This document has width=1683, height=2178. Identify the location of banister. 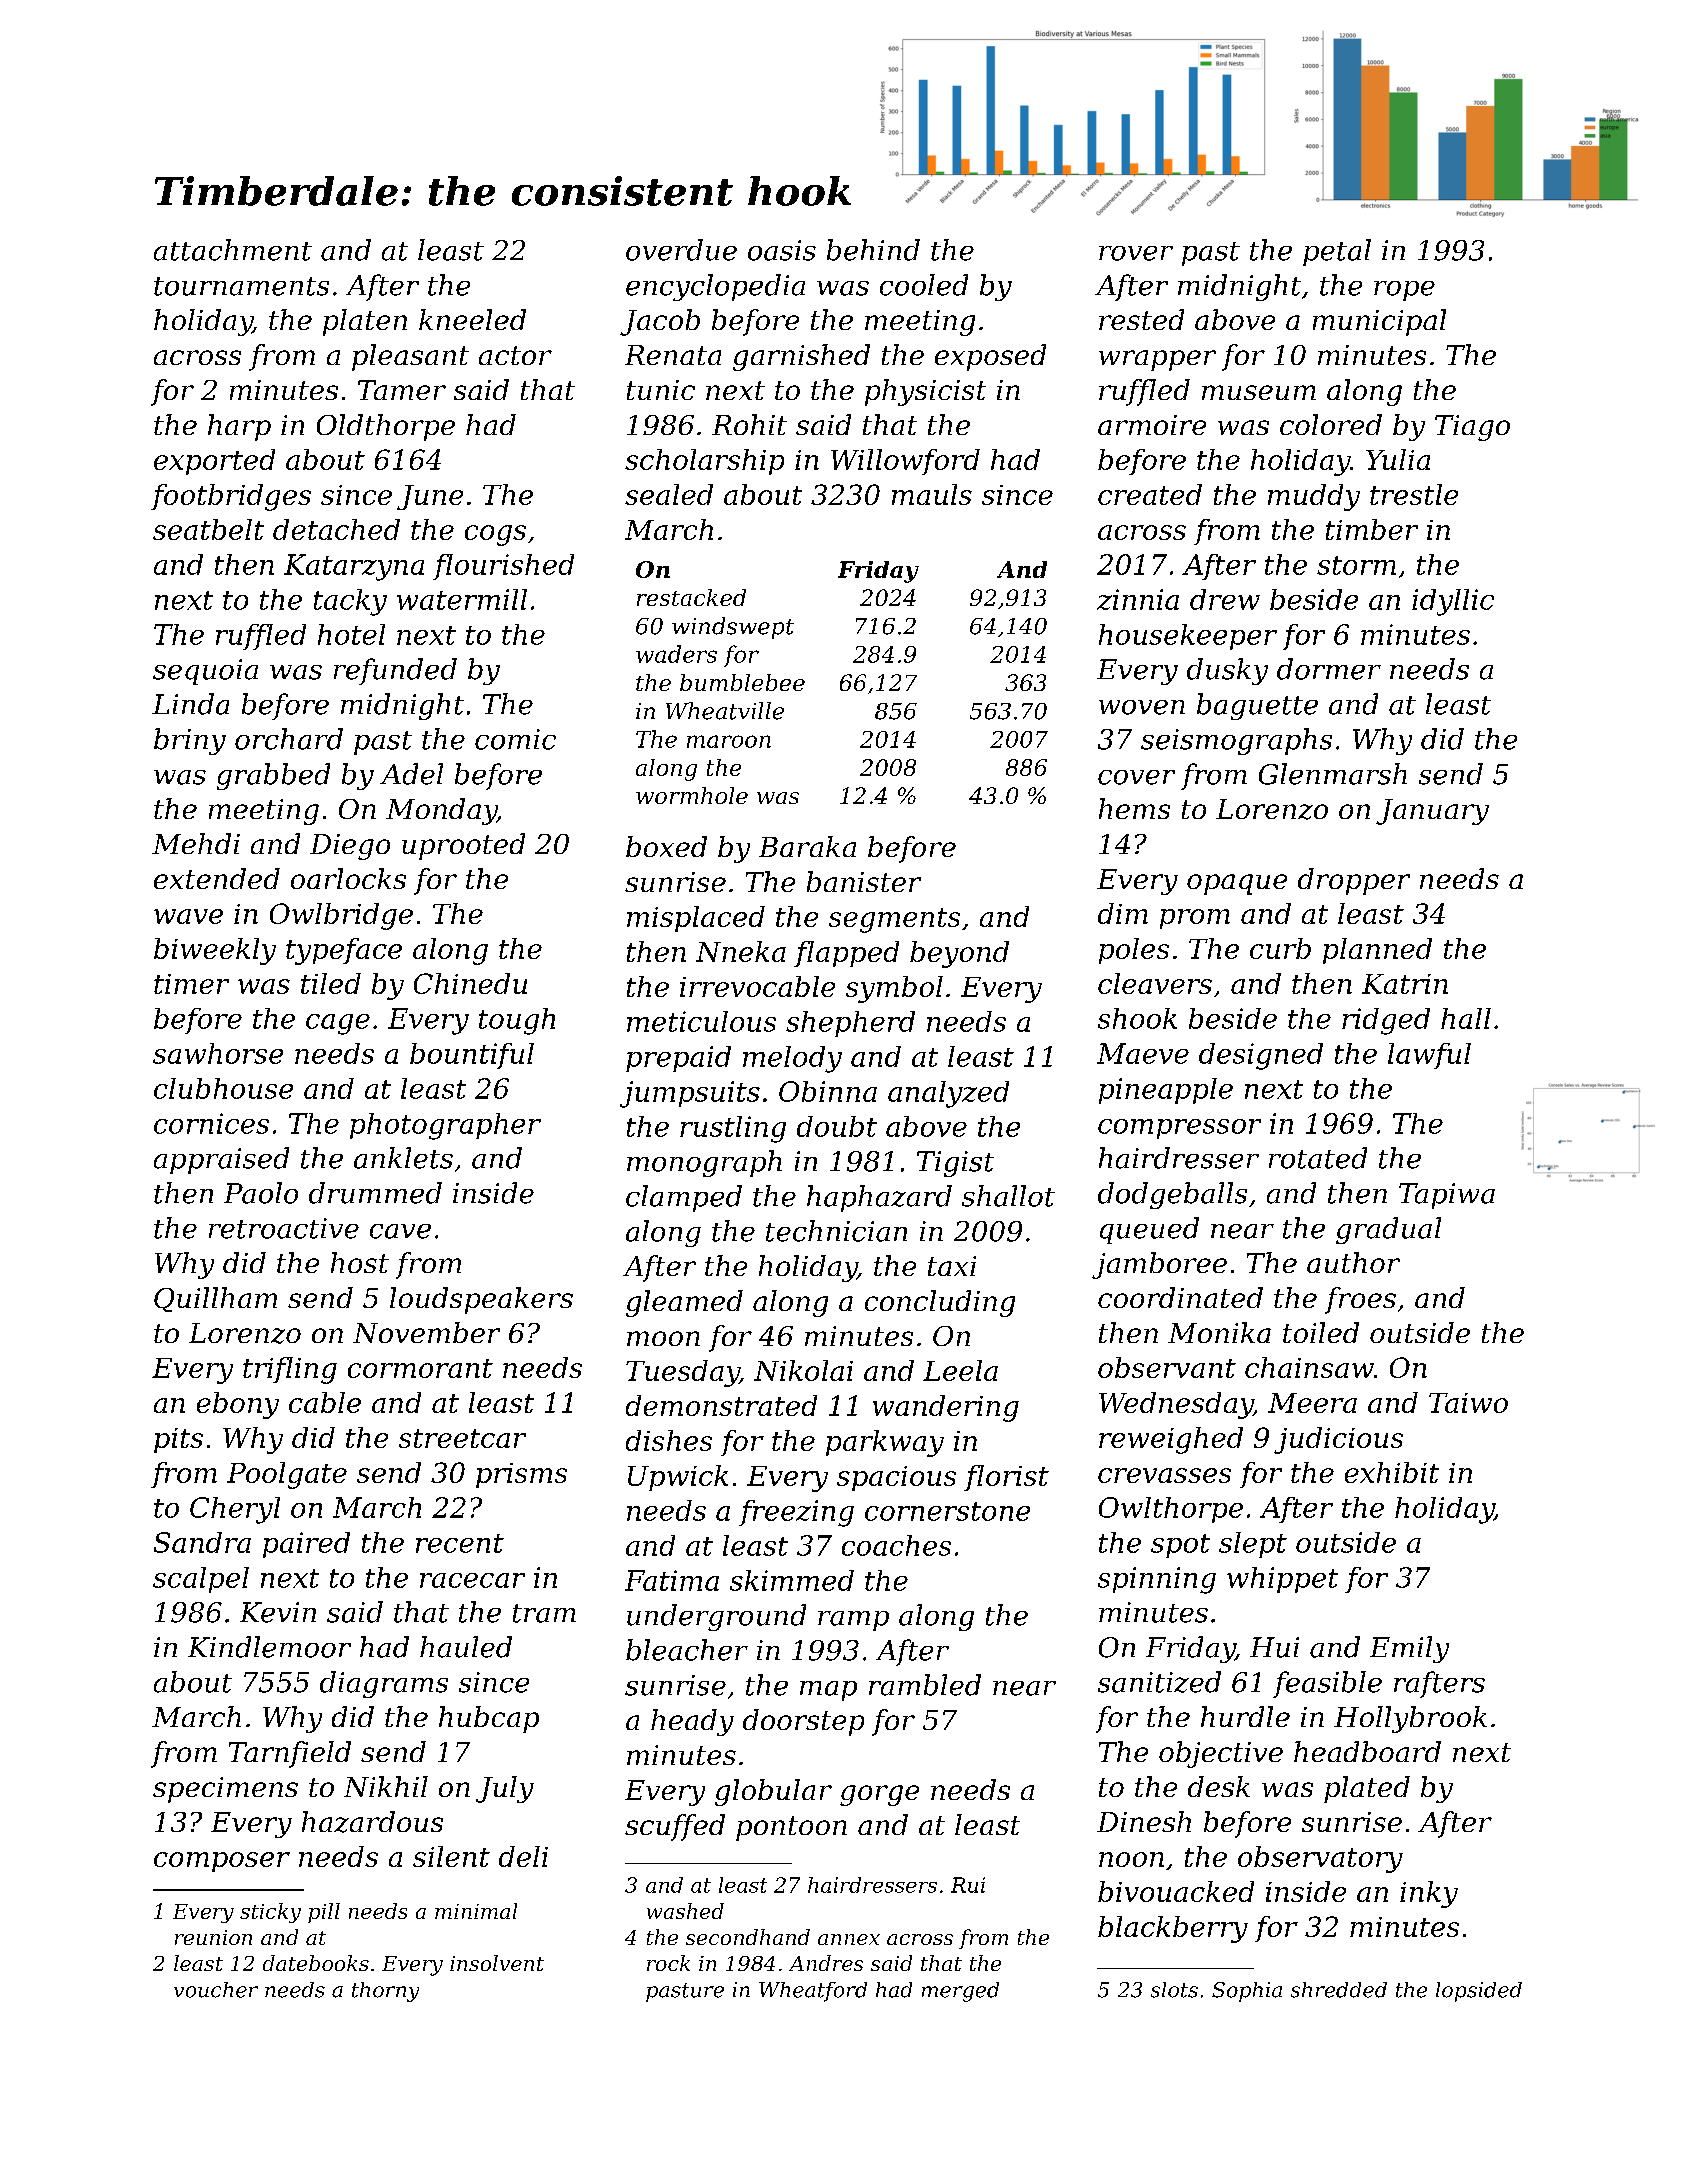
(864, 881).
